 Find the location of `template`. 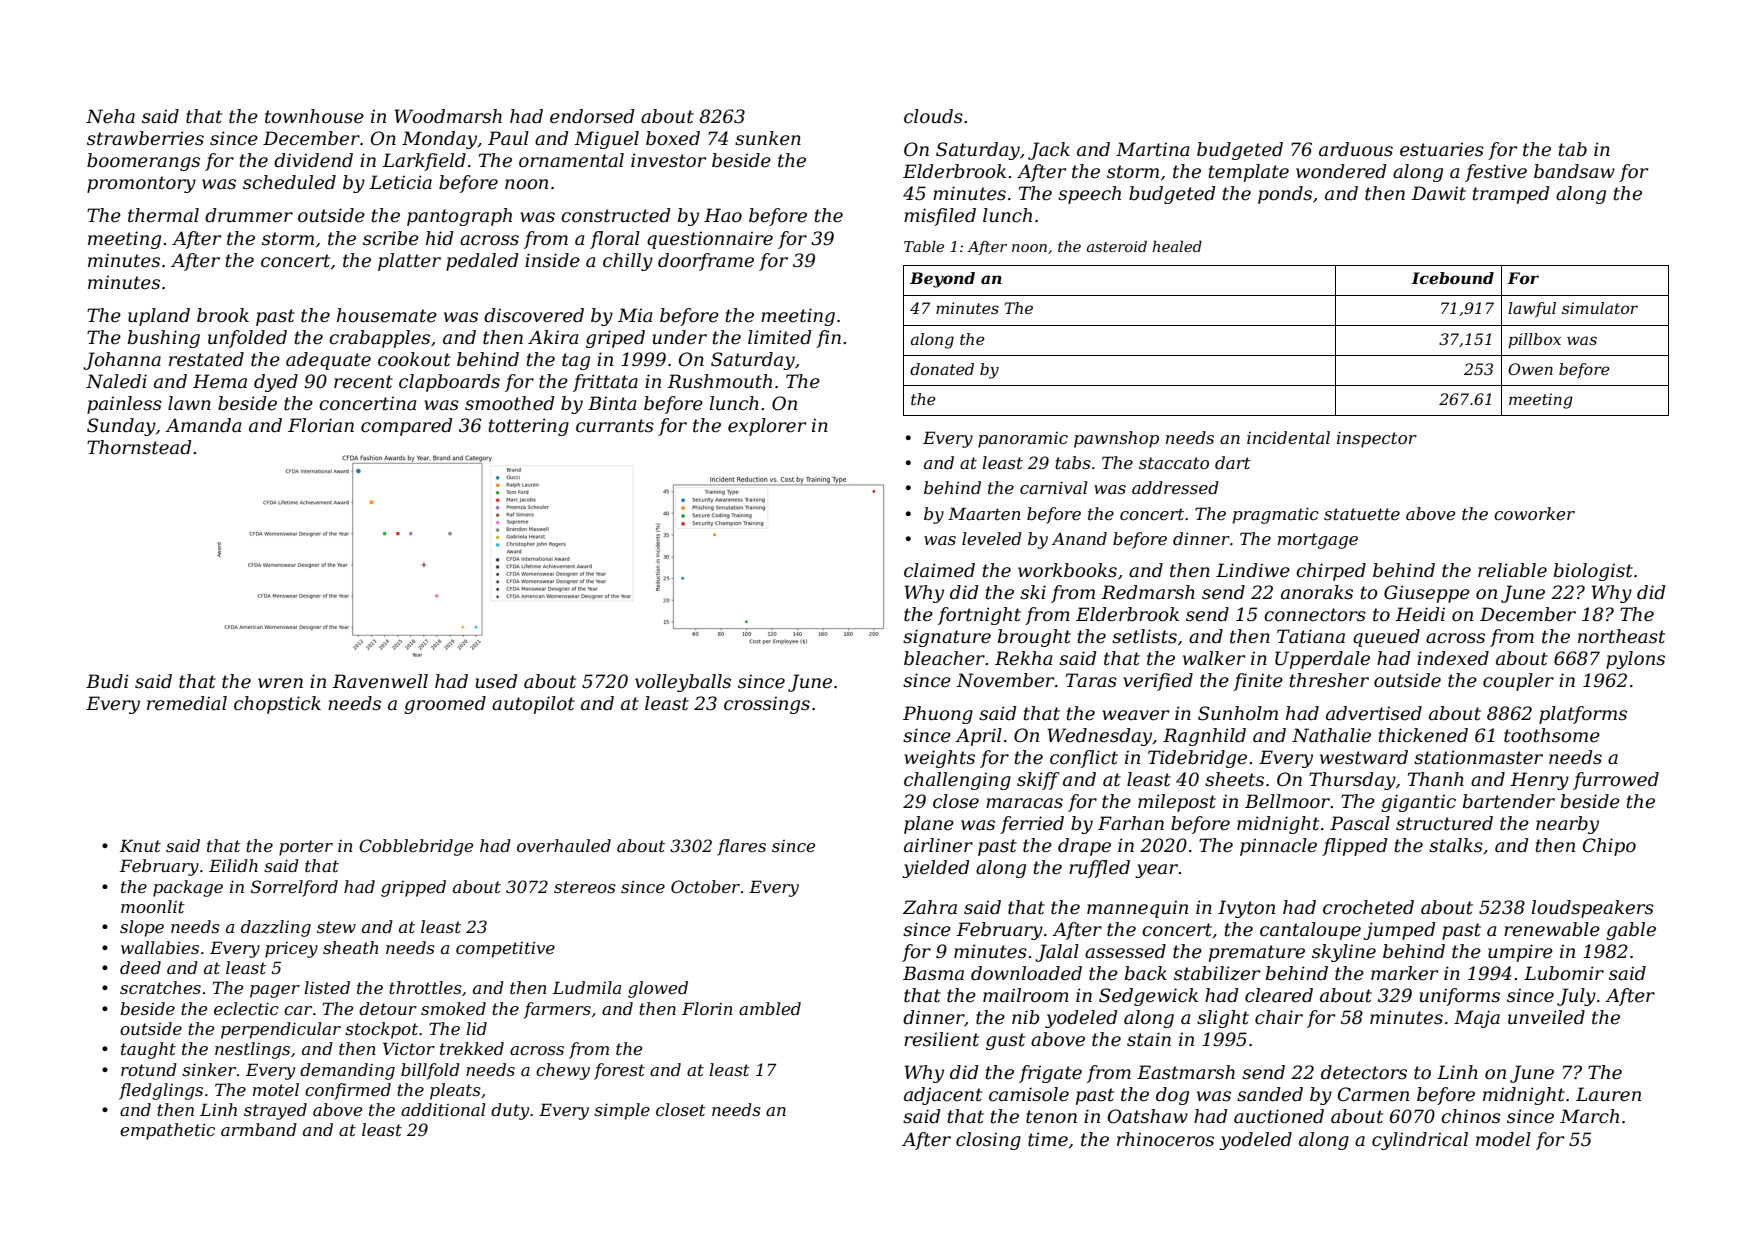

template is located at coordinates (1248, 173).
